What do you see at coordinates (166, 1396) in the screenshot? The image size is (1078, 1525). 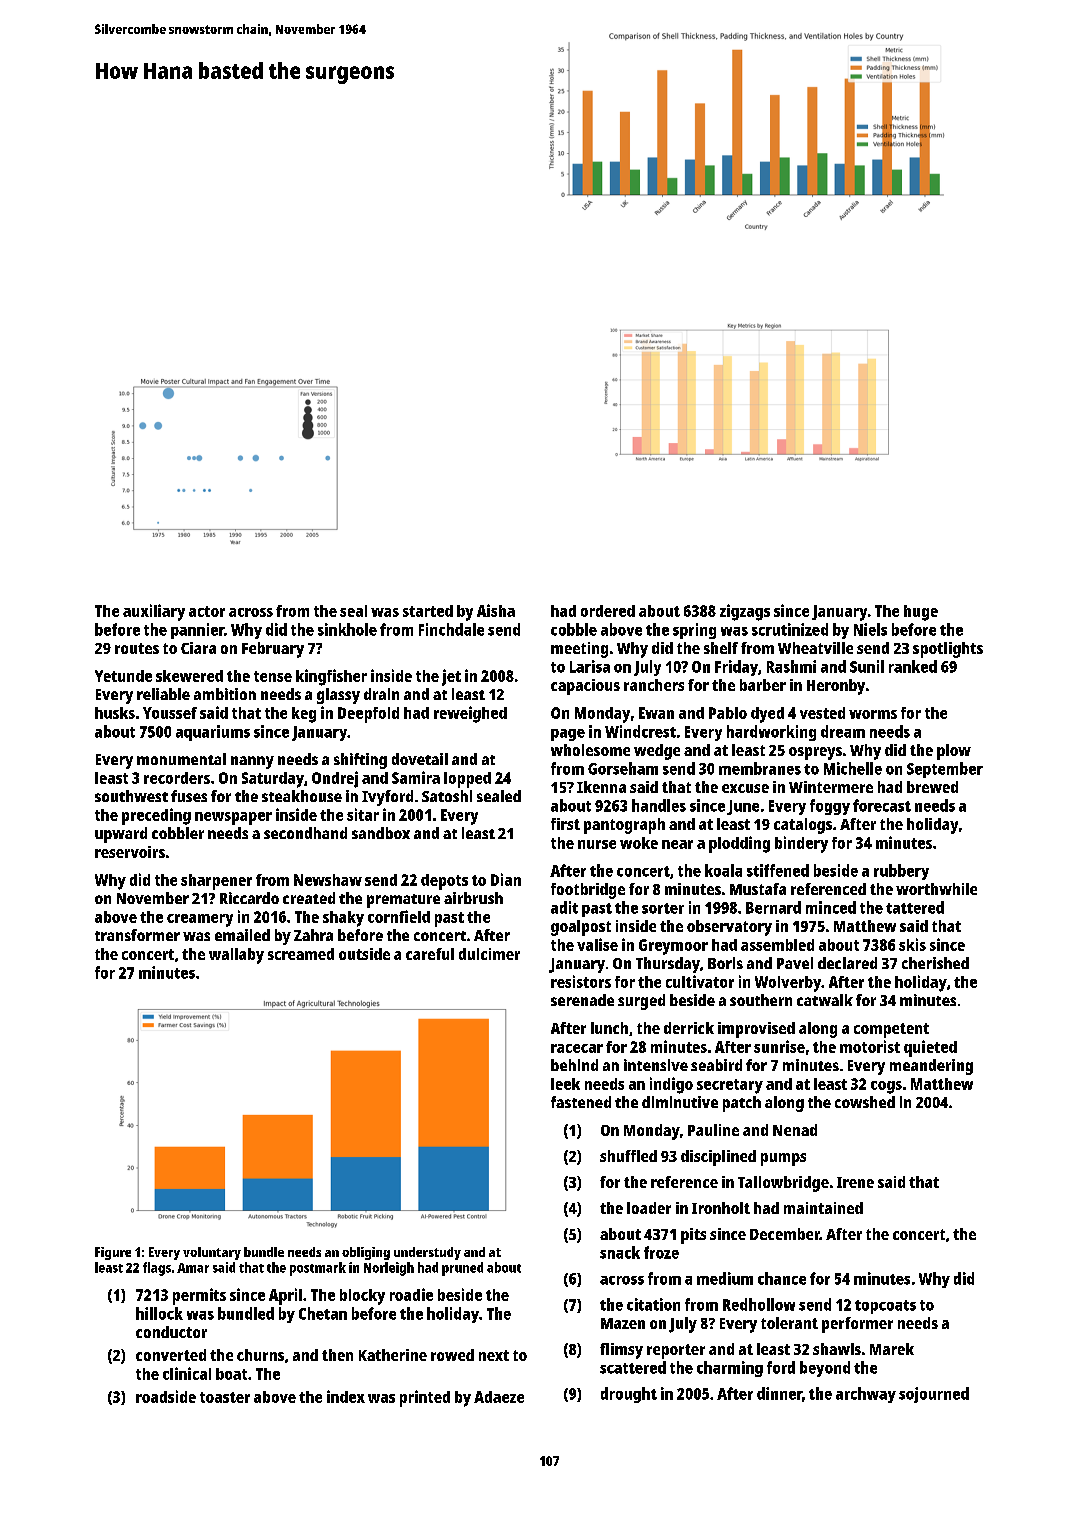 I see `roadside` at bounding box center [166, 1396].
